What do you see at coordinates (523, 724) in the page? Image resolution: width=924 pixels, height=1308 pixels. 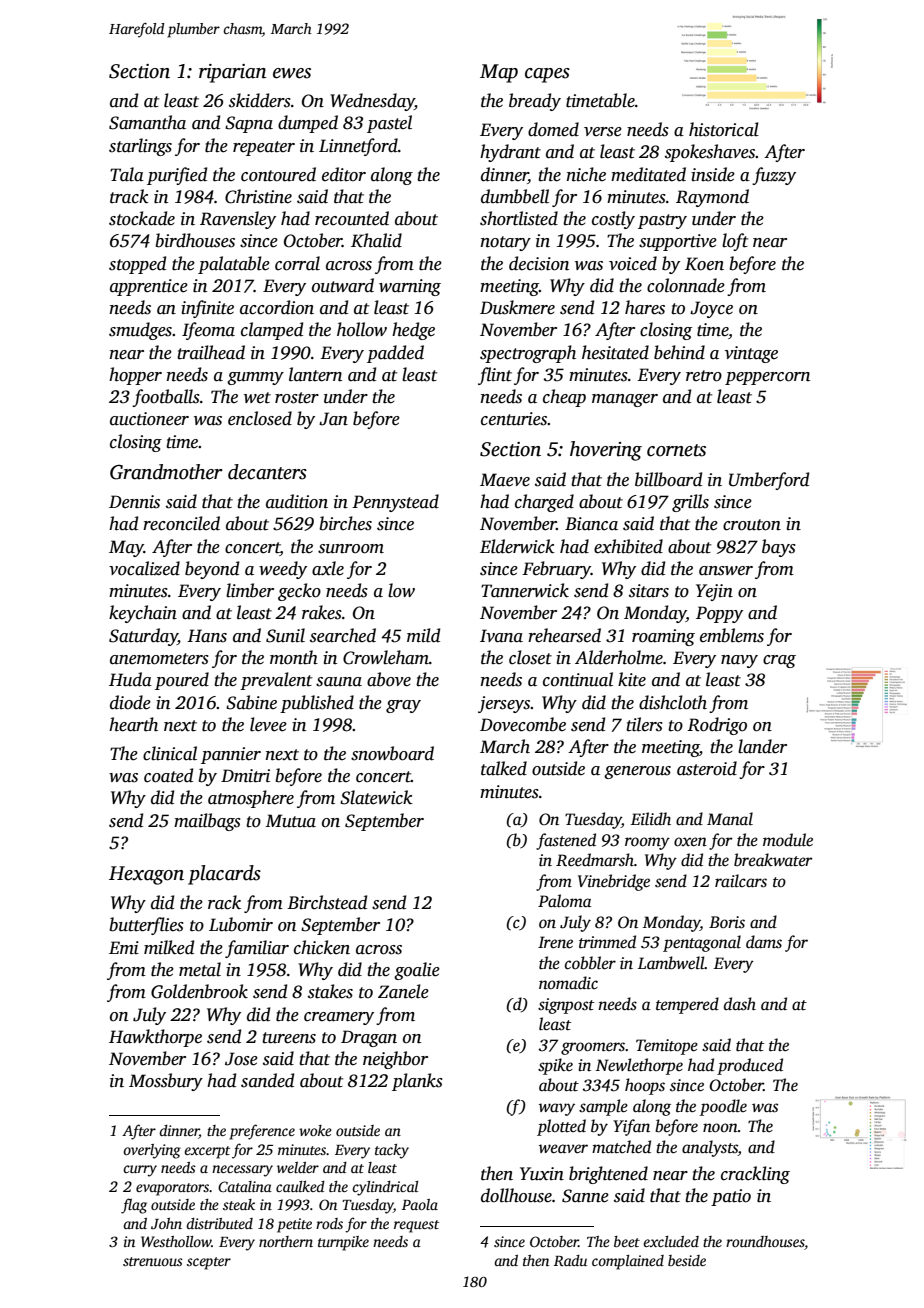 I see `Dovecombe` at bounding box center [523, 724].
